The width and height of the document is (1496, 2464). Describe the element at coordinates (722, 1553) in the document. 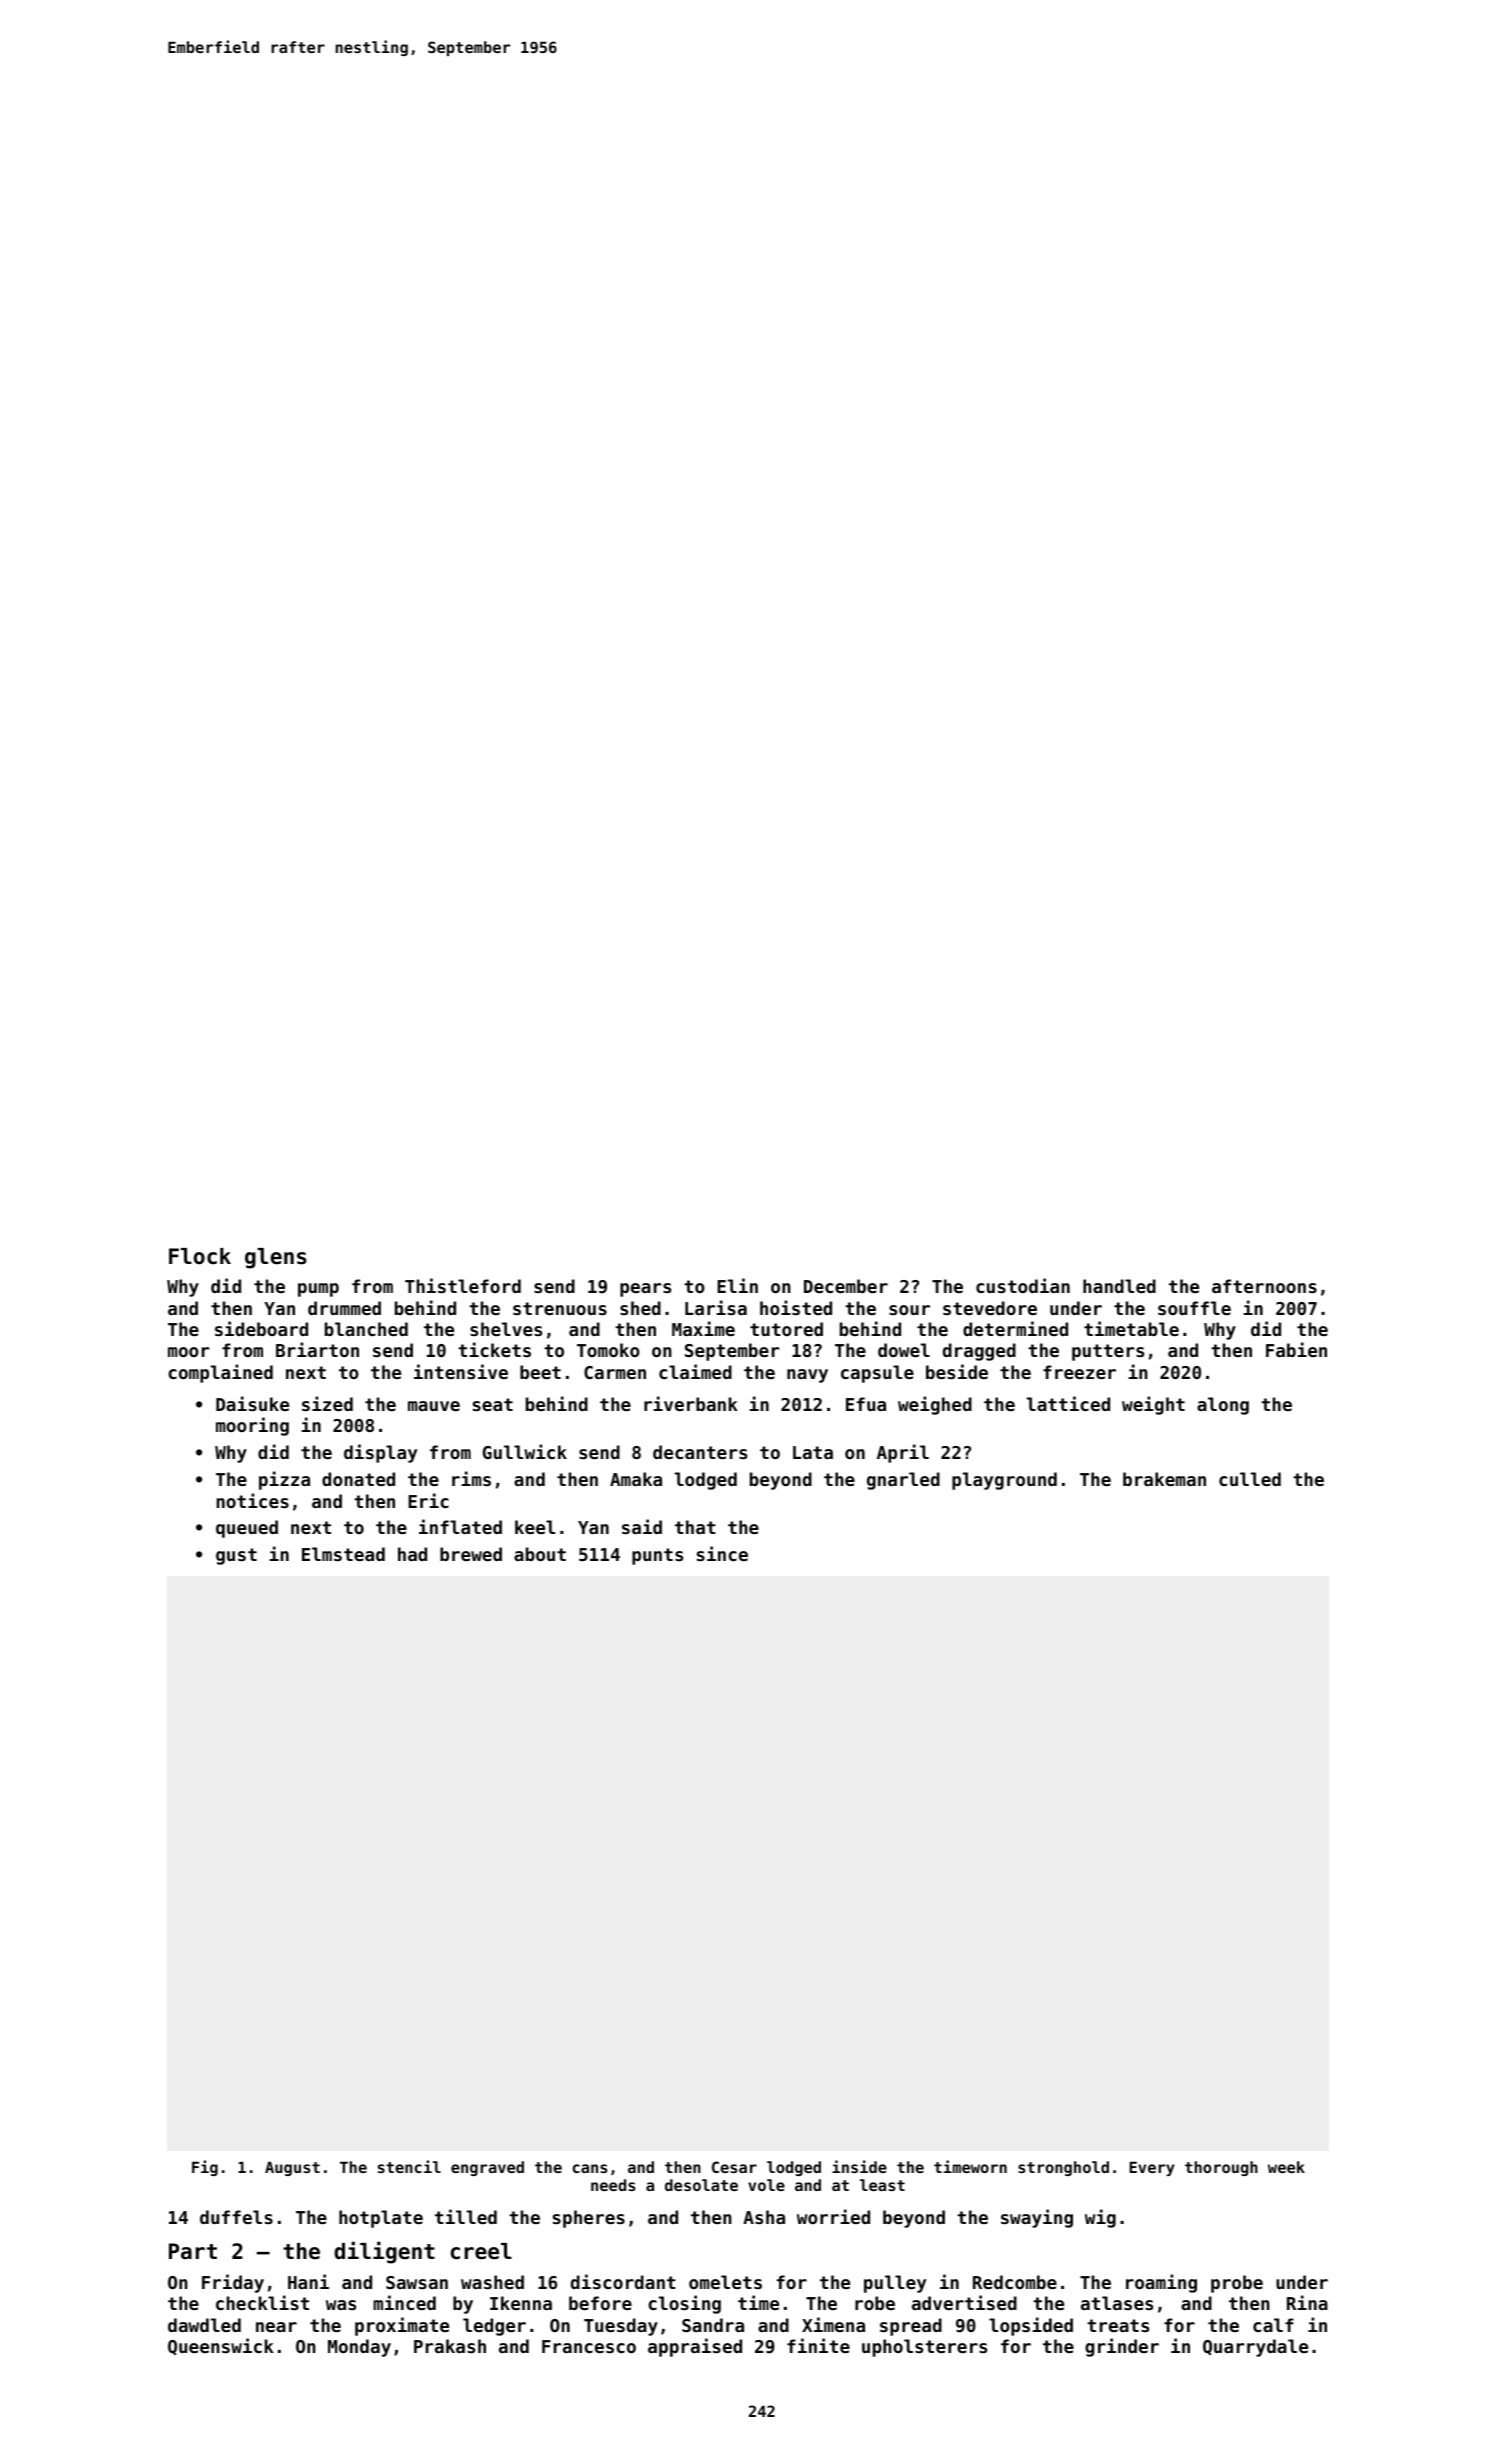

I see `since` at that location.
